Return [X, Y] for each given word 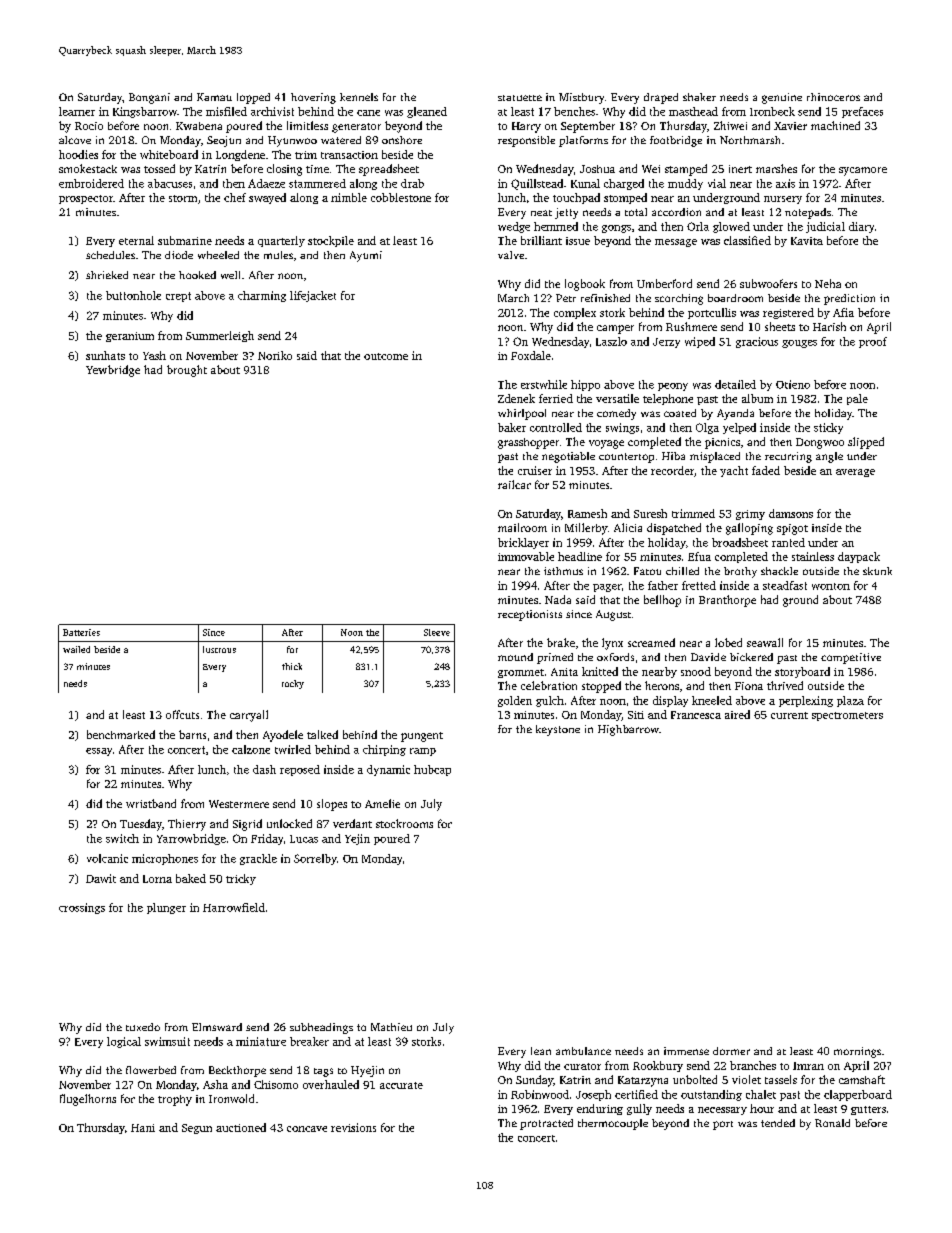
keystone [558, 730]
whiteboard [169, 154]
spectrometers [847, 716]
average [855, 473]
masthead [693, 111]
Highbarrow [628, 730]
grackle [258, 859]
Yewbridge [113, 371]
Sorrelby [315, 859]
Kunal [585, 183]
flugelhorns [88, 1100]
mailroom [522, 527]
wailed [76, 649]
